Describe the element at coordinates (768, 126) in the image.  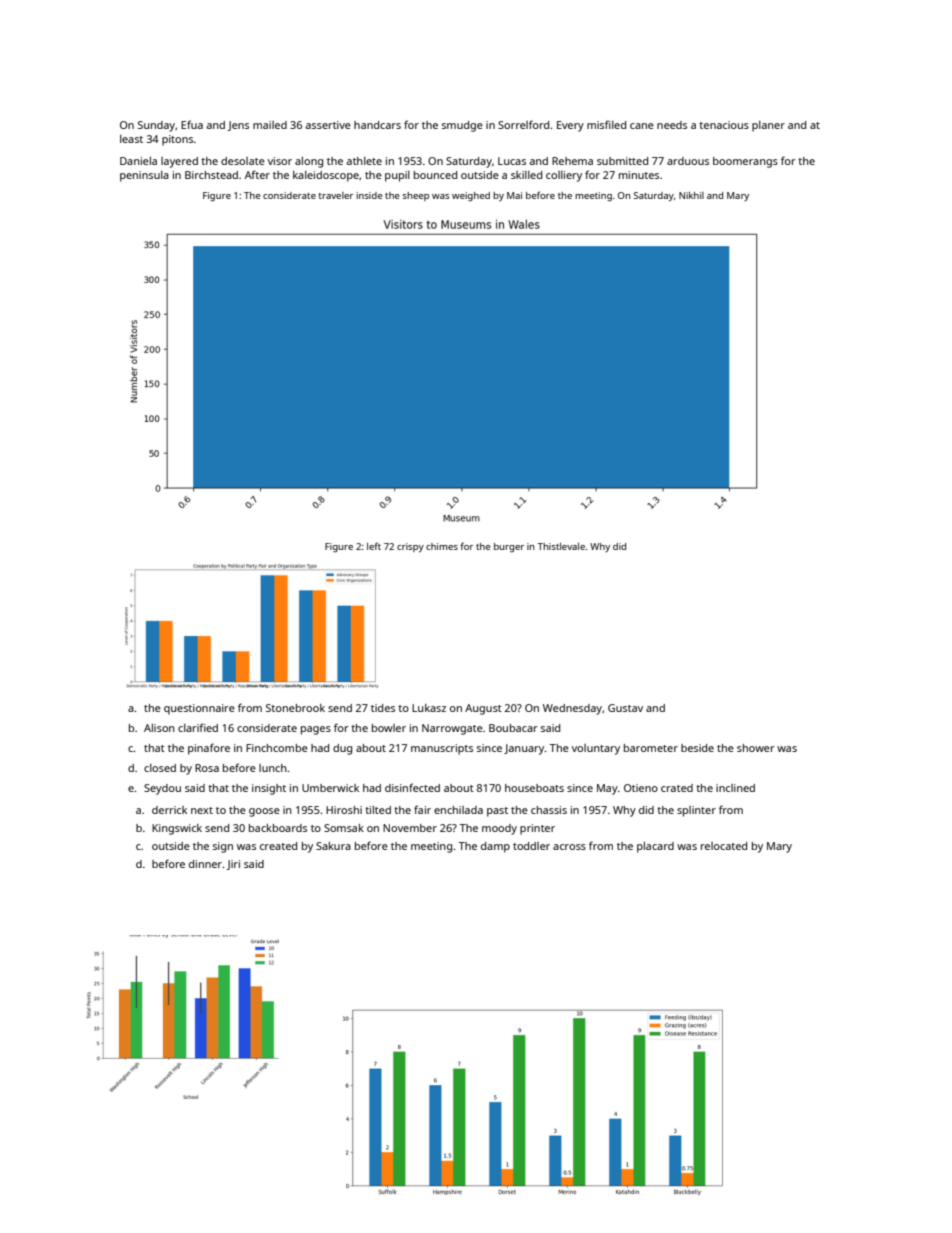
I see `planer` at that location.
